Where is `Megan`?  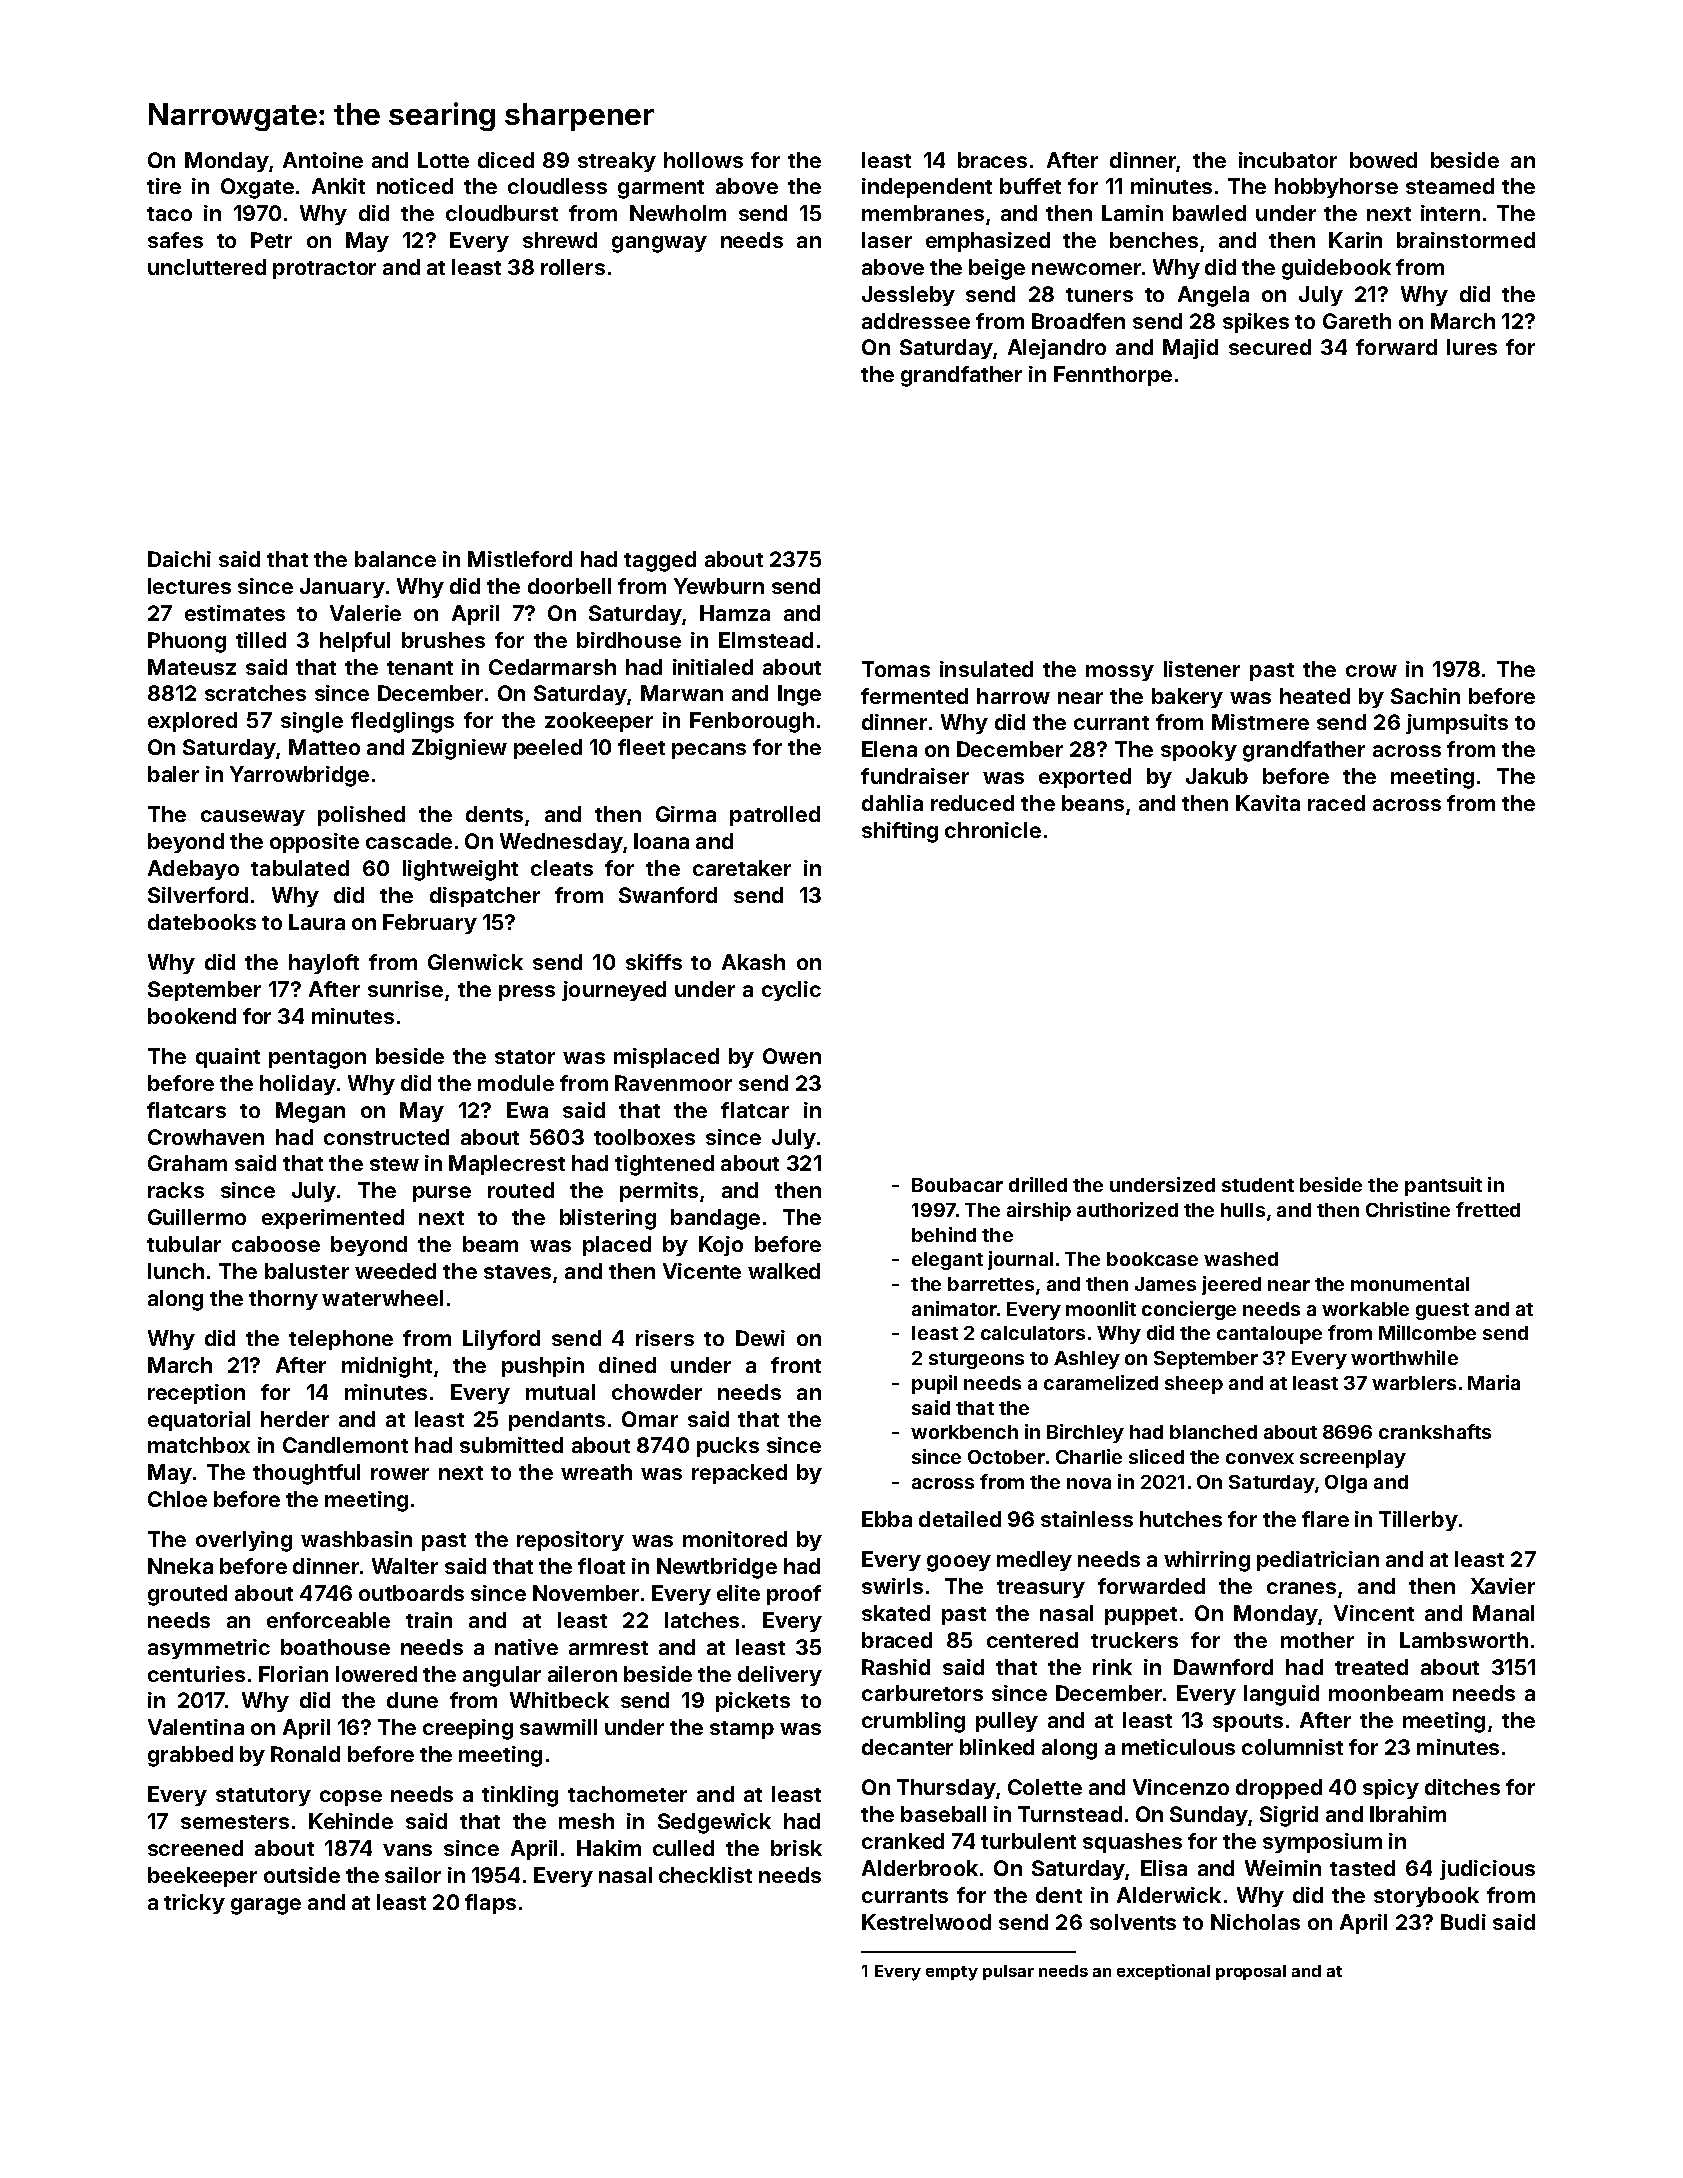 Megan is located at coordinates (310, 1112).
